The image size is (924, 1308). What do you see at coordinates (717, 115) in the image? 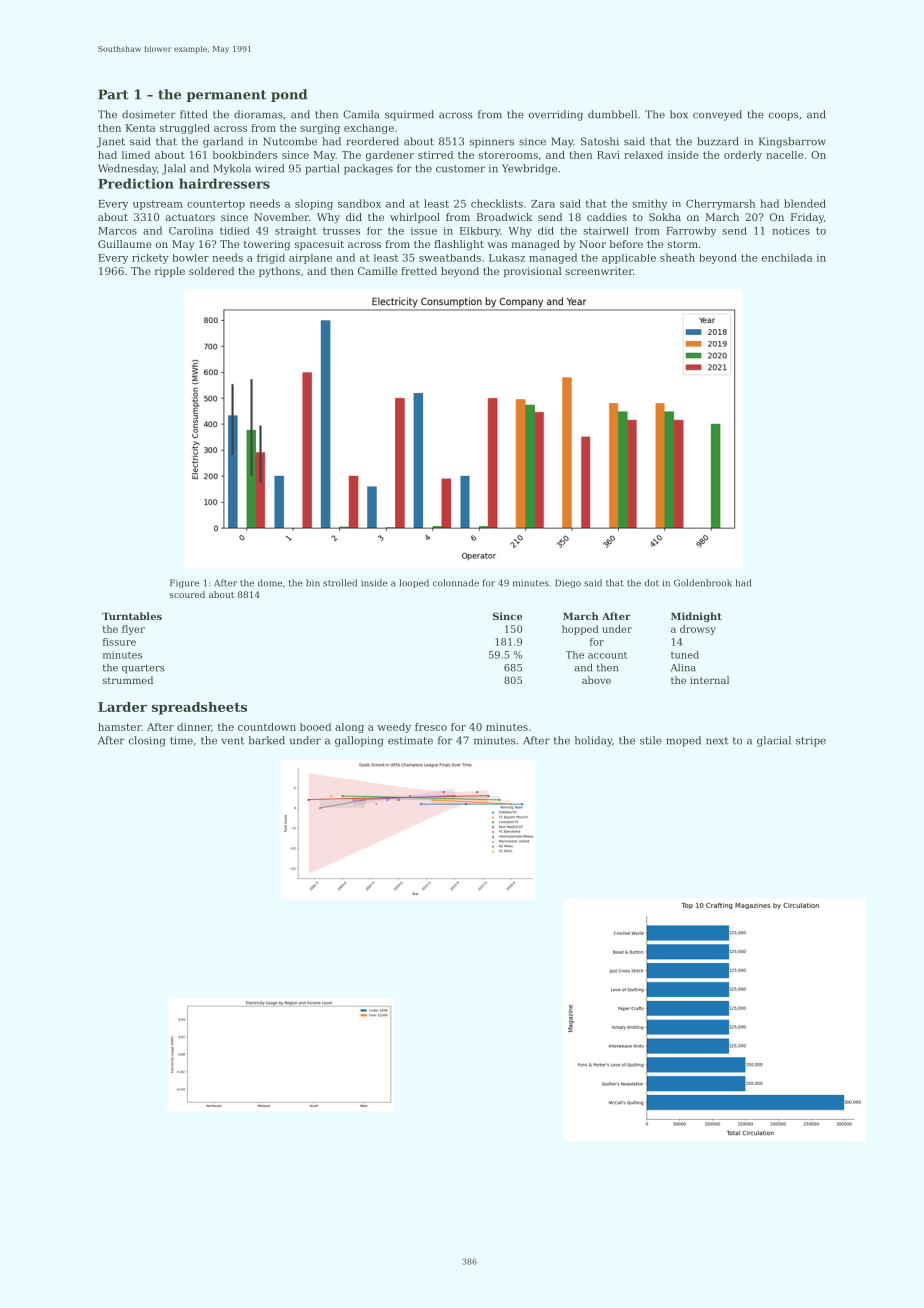
I see `conveyed` at bounding box center [717, 115].
